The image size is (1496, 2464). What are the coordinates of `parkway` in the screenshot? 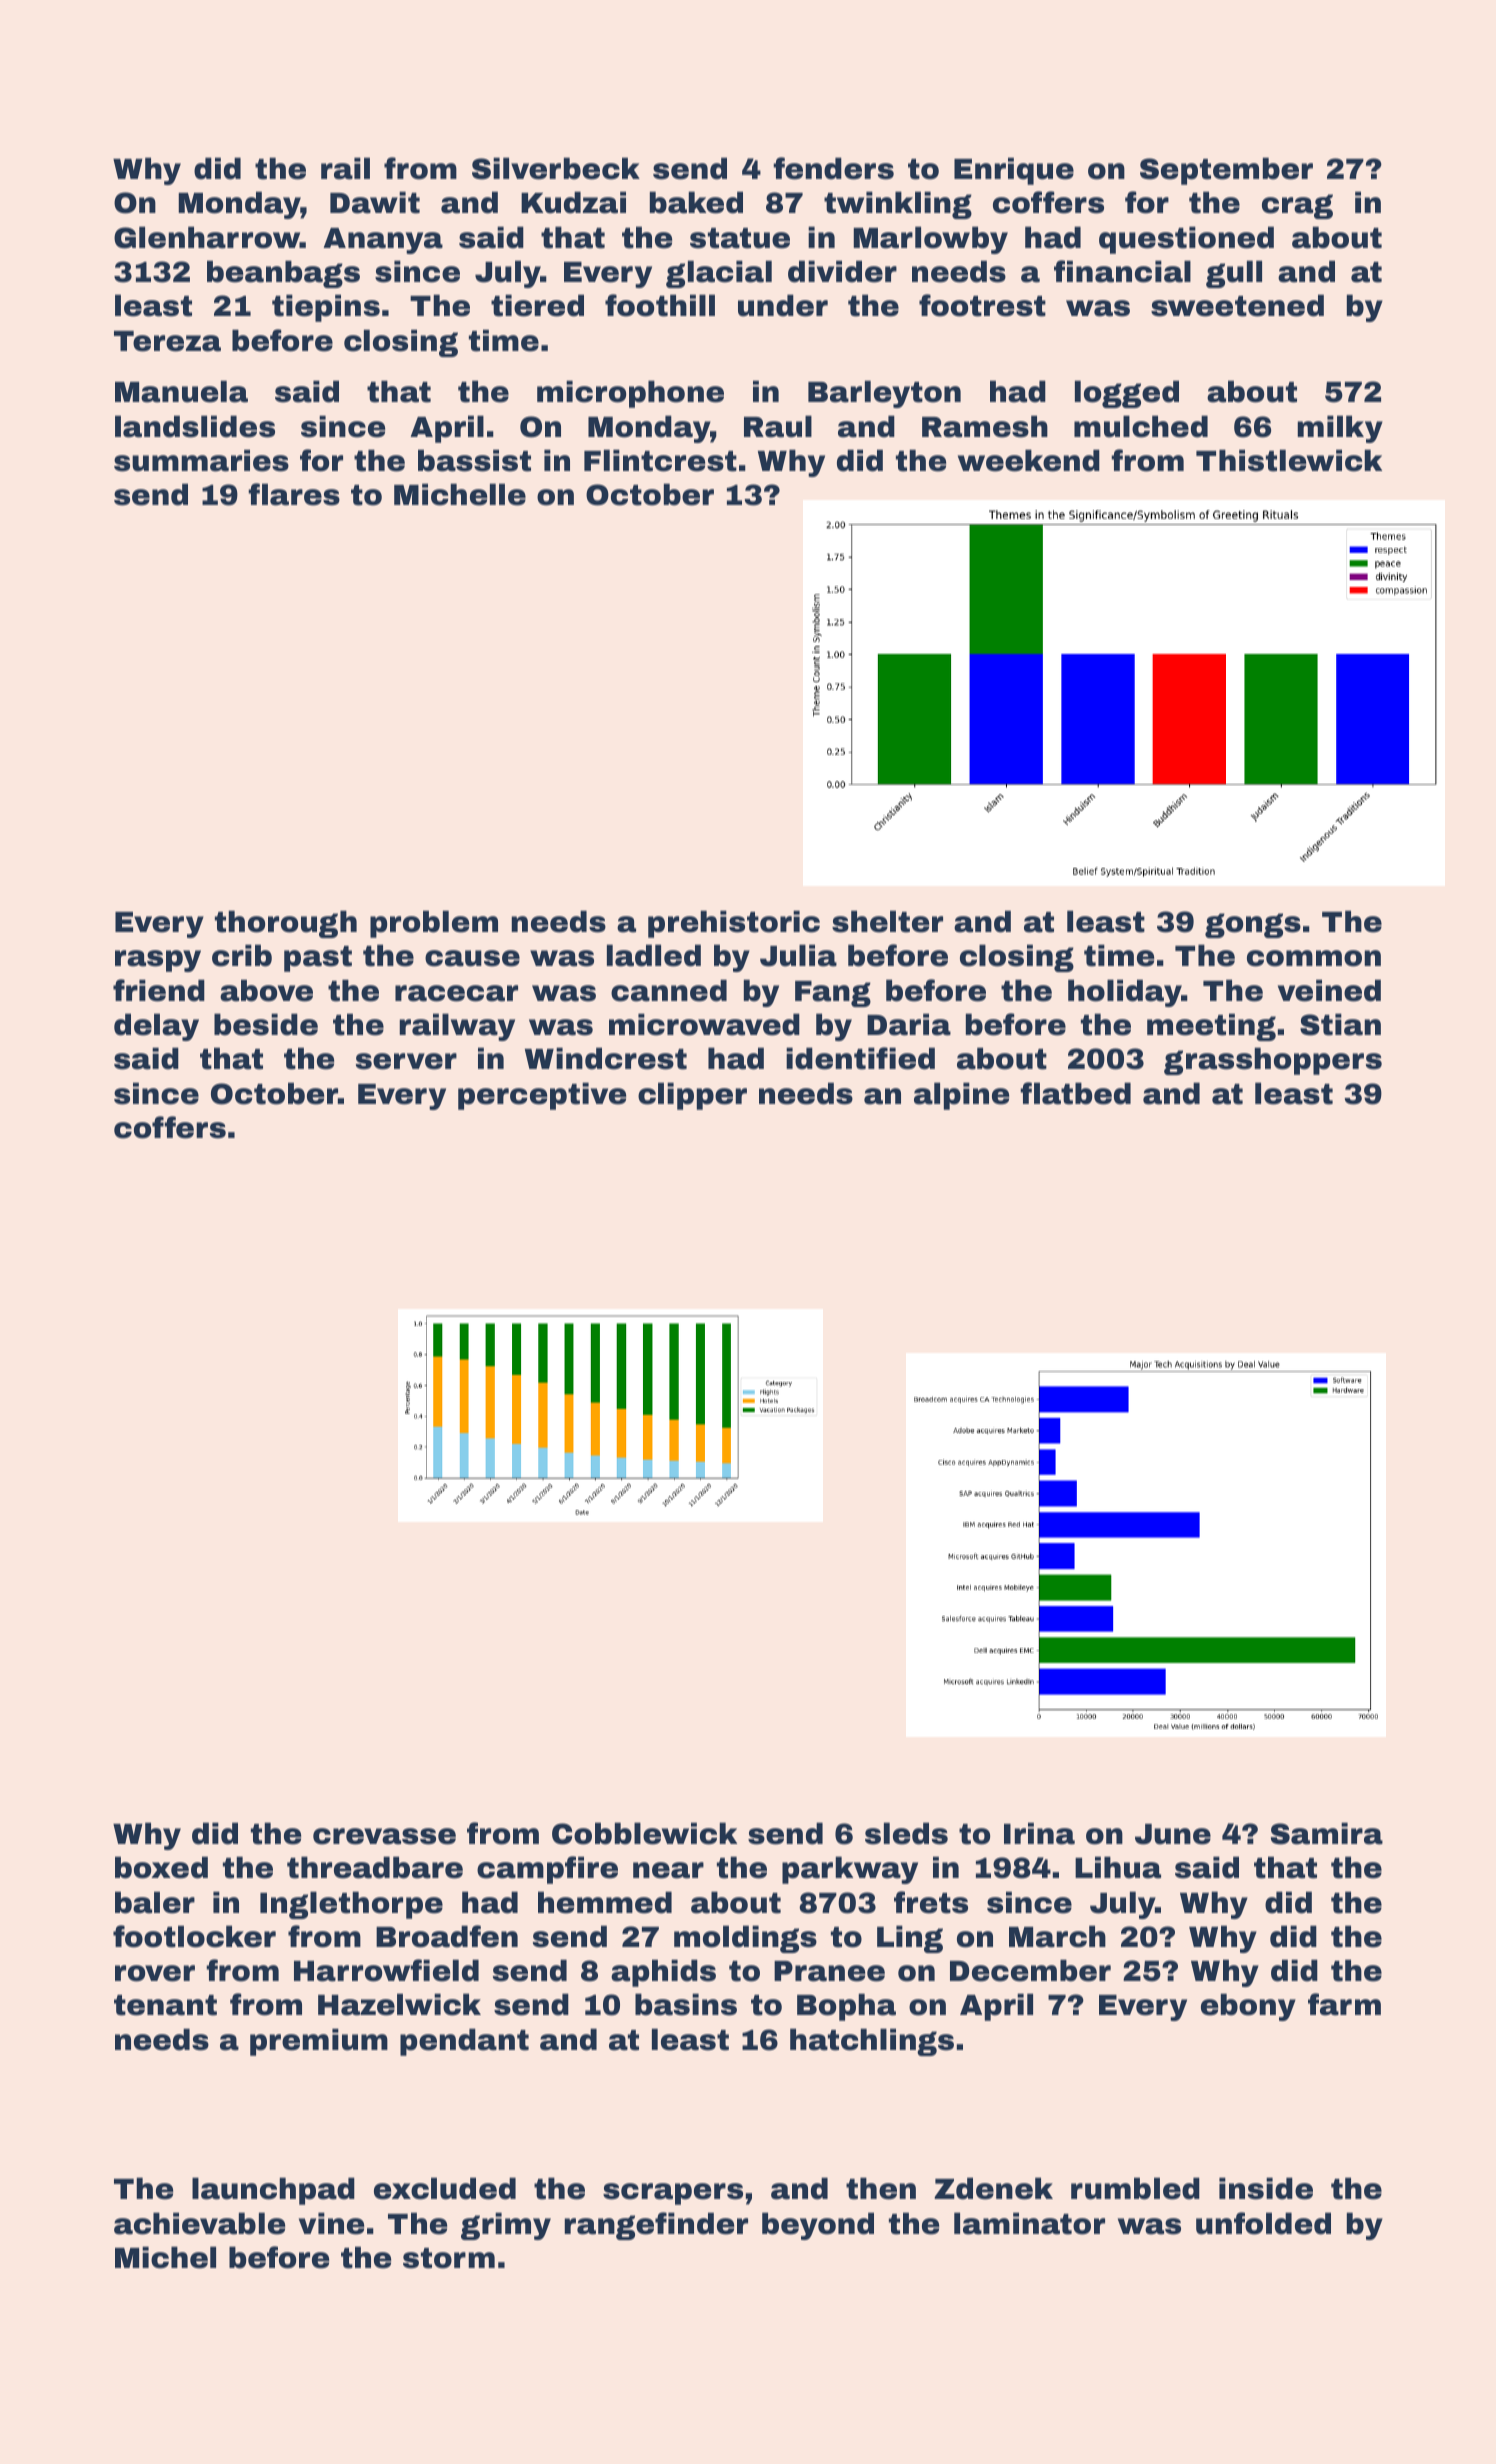 It's located at (850, 1870).
